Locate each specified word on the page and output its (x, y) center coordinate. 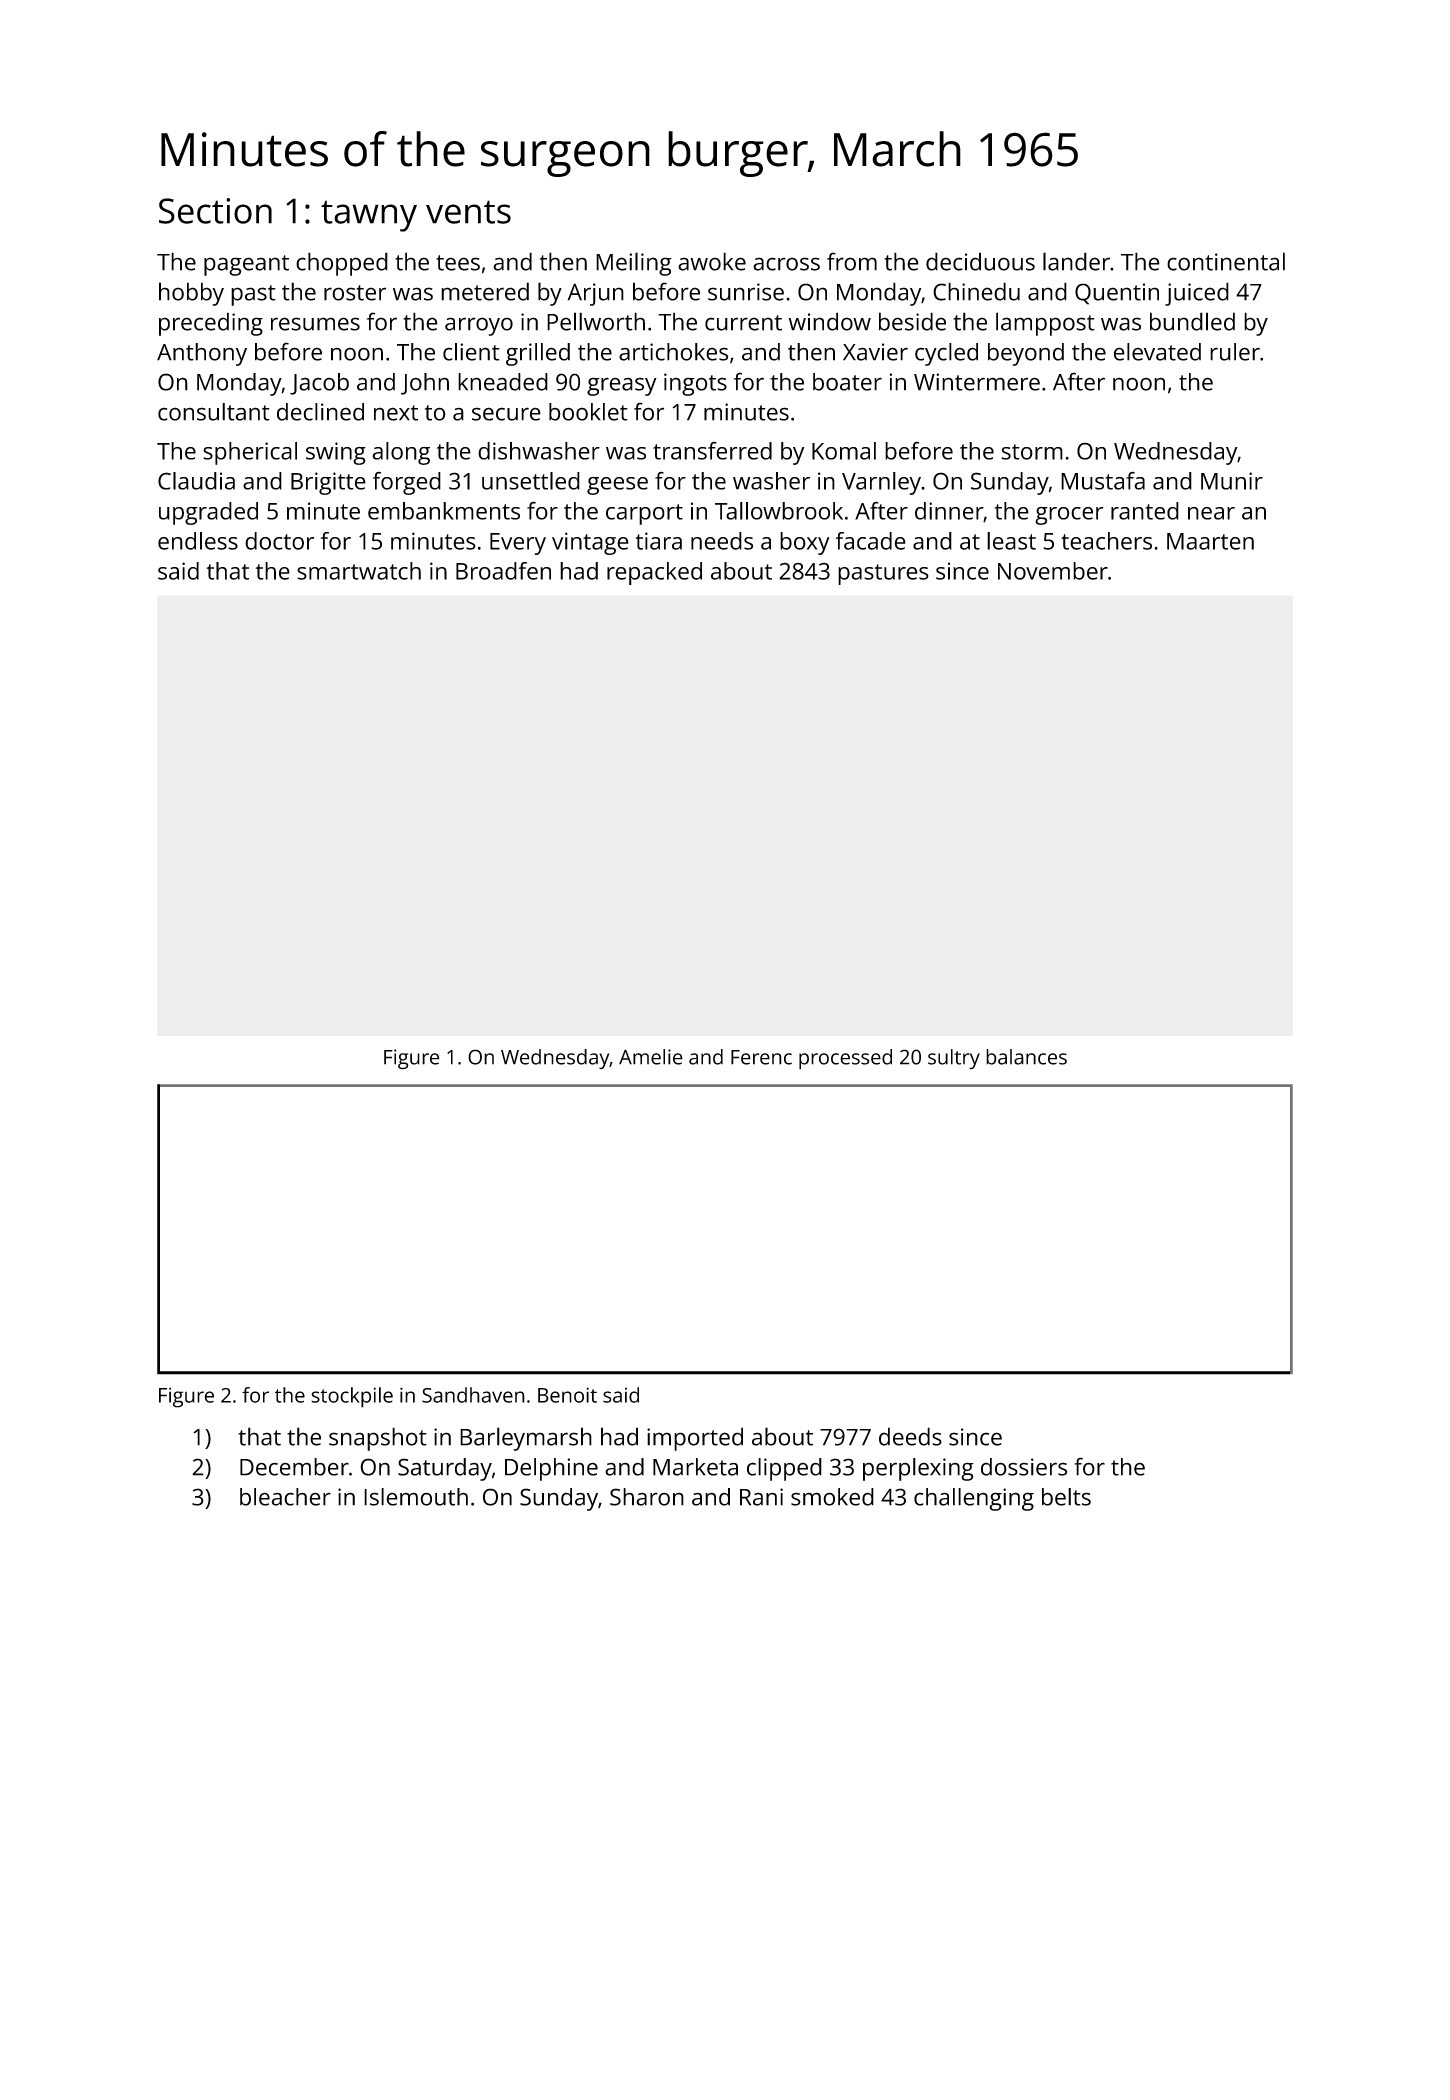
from (852, 261)
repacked (654, 573)
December (294, 1467)
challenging (974, 1499)
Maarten (1210, 541)
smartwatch (359, 571)
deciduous (980, 261)
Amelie (651, 1057)
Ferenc (761, 1057)
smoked (832, 1497)
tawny (369, 216)
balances (1026, 1057)
